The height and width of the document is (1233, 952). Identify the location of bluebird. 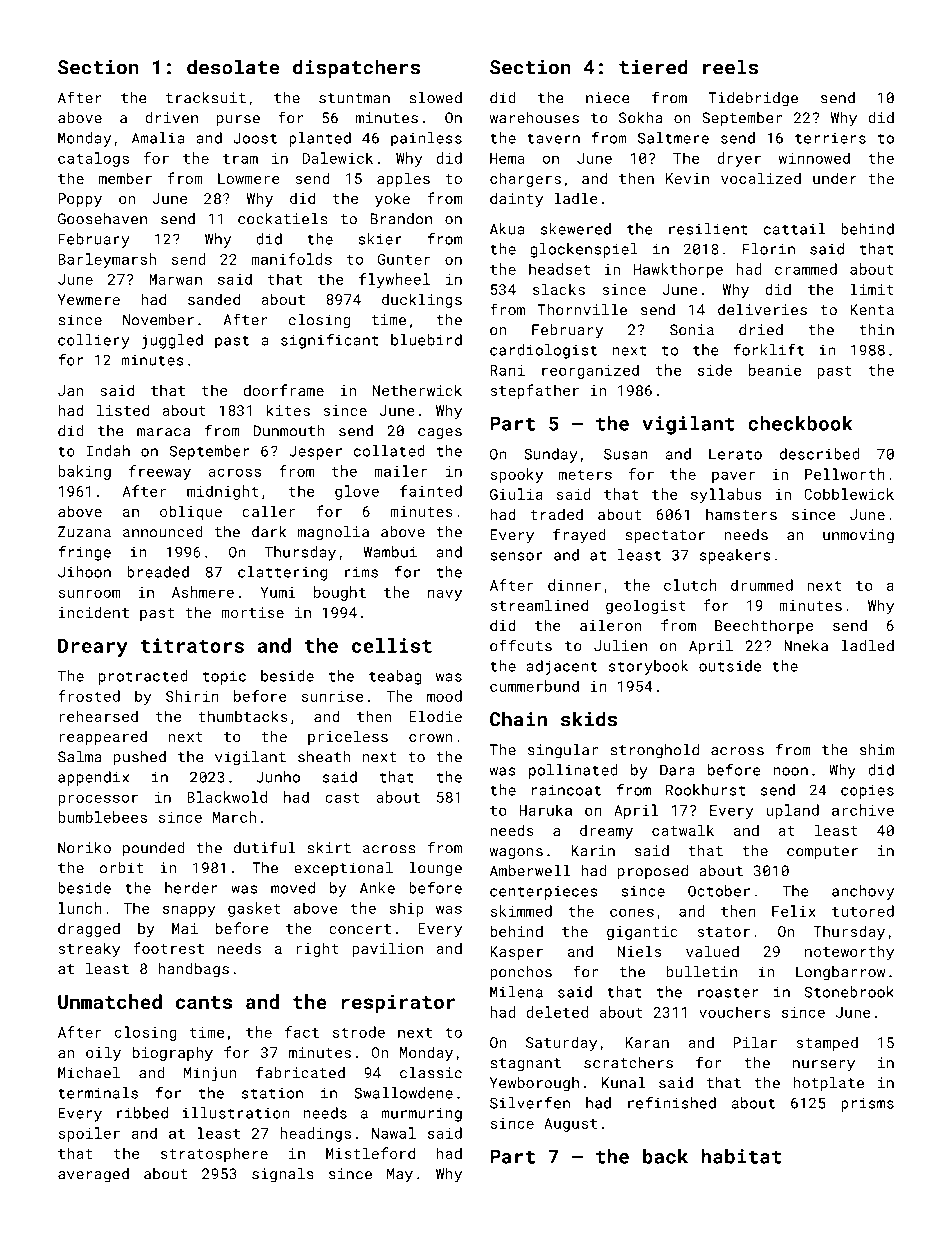
(426, 340).
